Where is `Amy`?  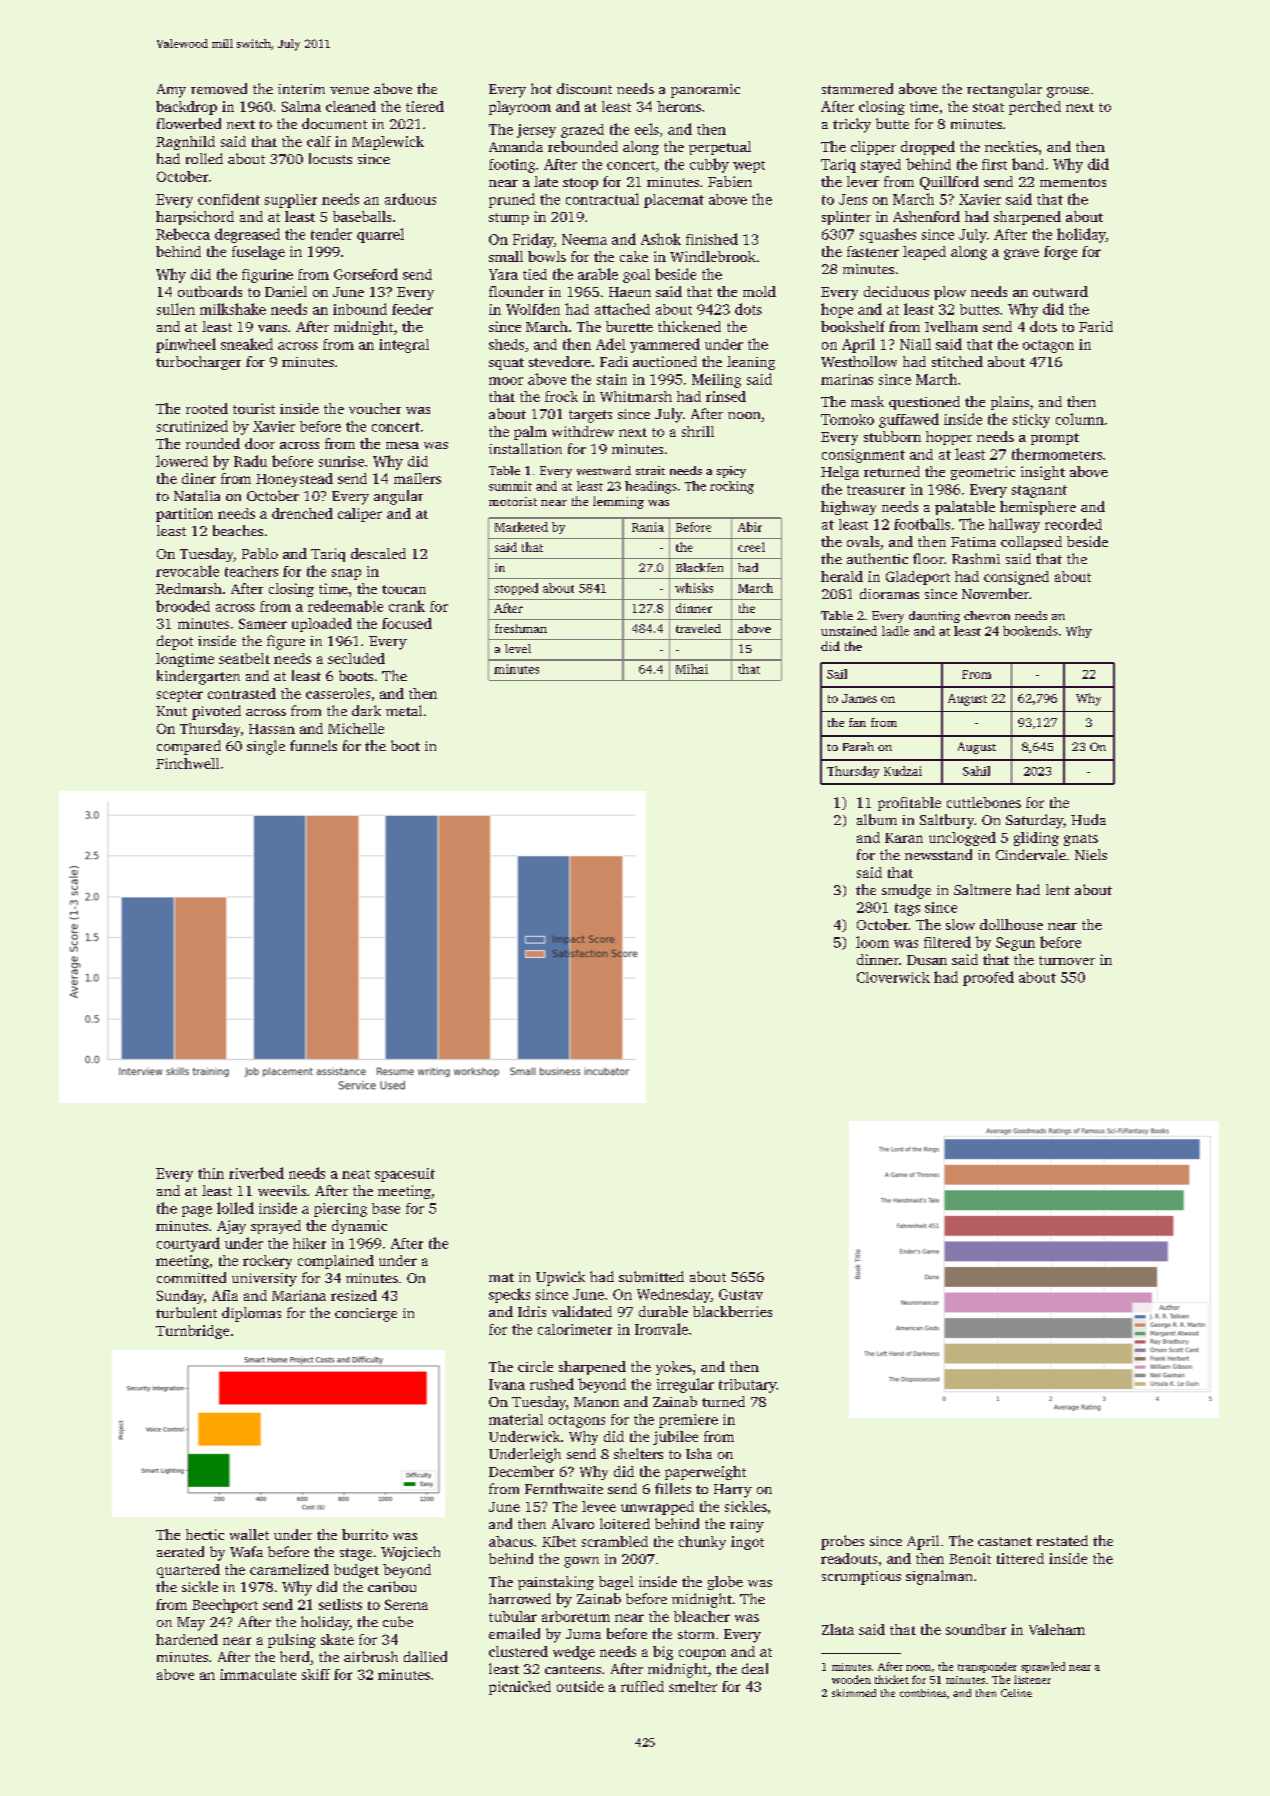
Amy is located at coordinates (171, 91).
